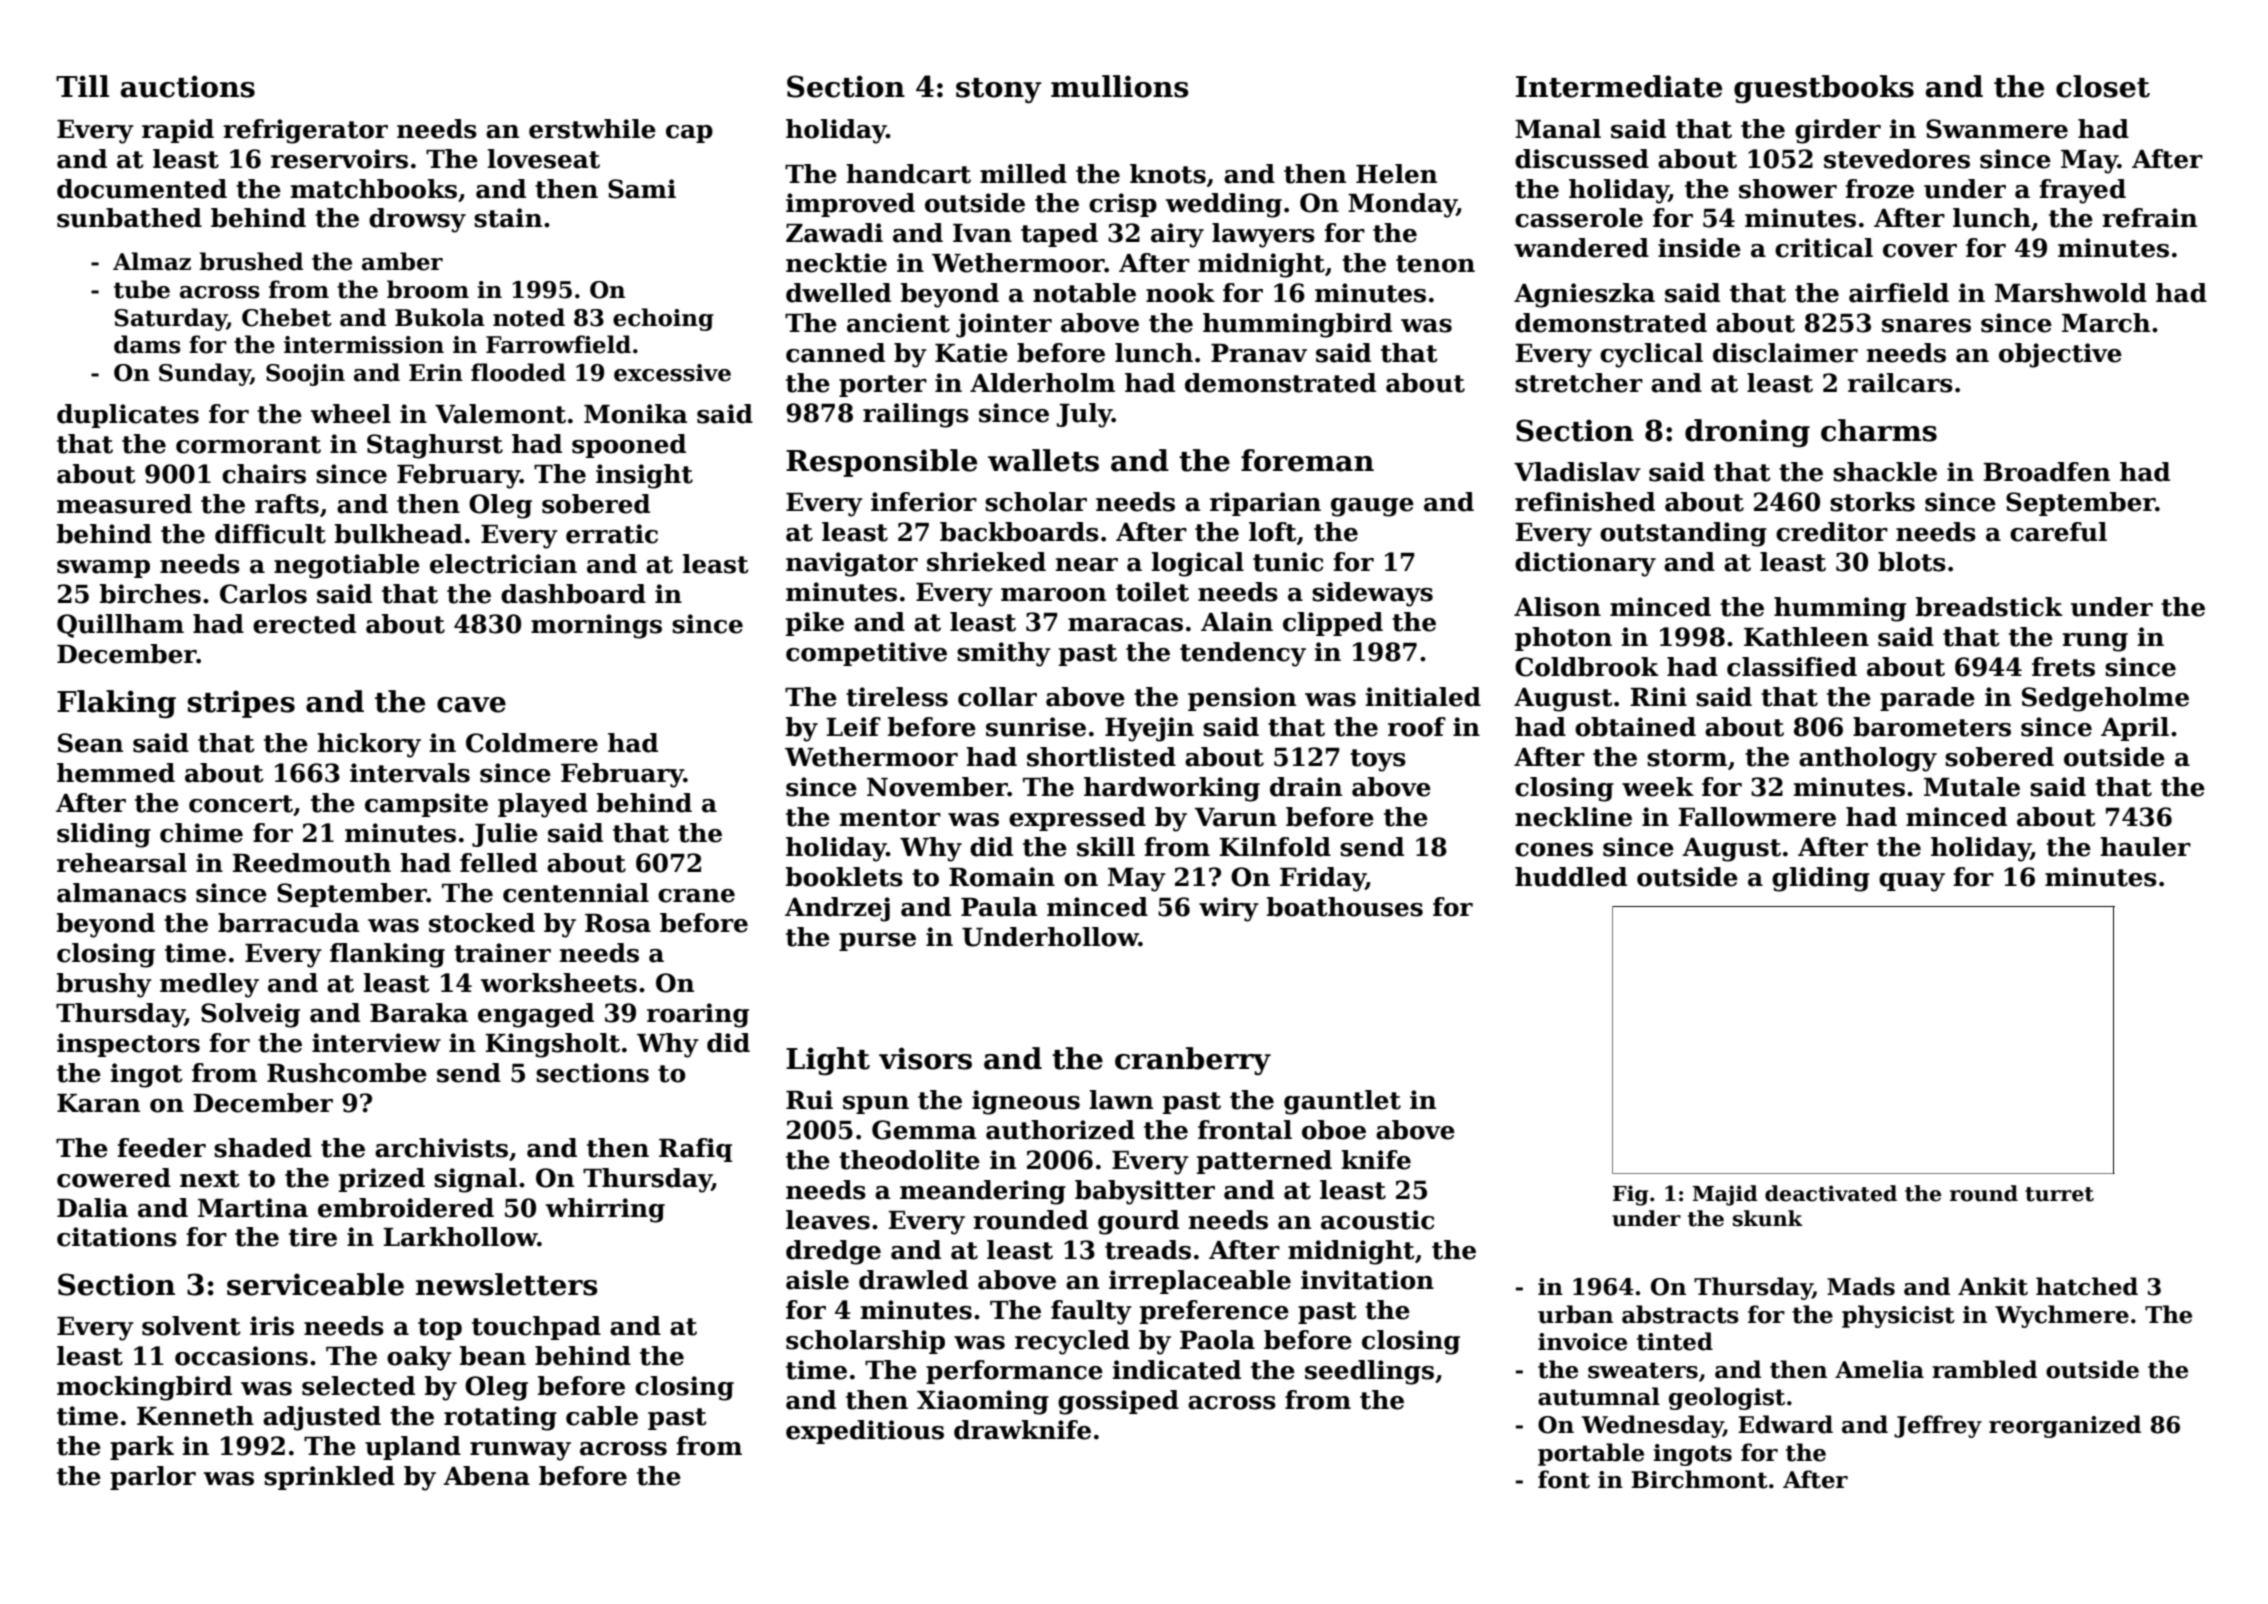 Image resolution: width=2268 pixels, height=1604 pixels. Describe the element at coordinates (573, 594) in the screenshot. I see `dashboard` at that location.
